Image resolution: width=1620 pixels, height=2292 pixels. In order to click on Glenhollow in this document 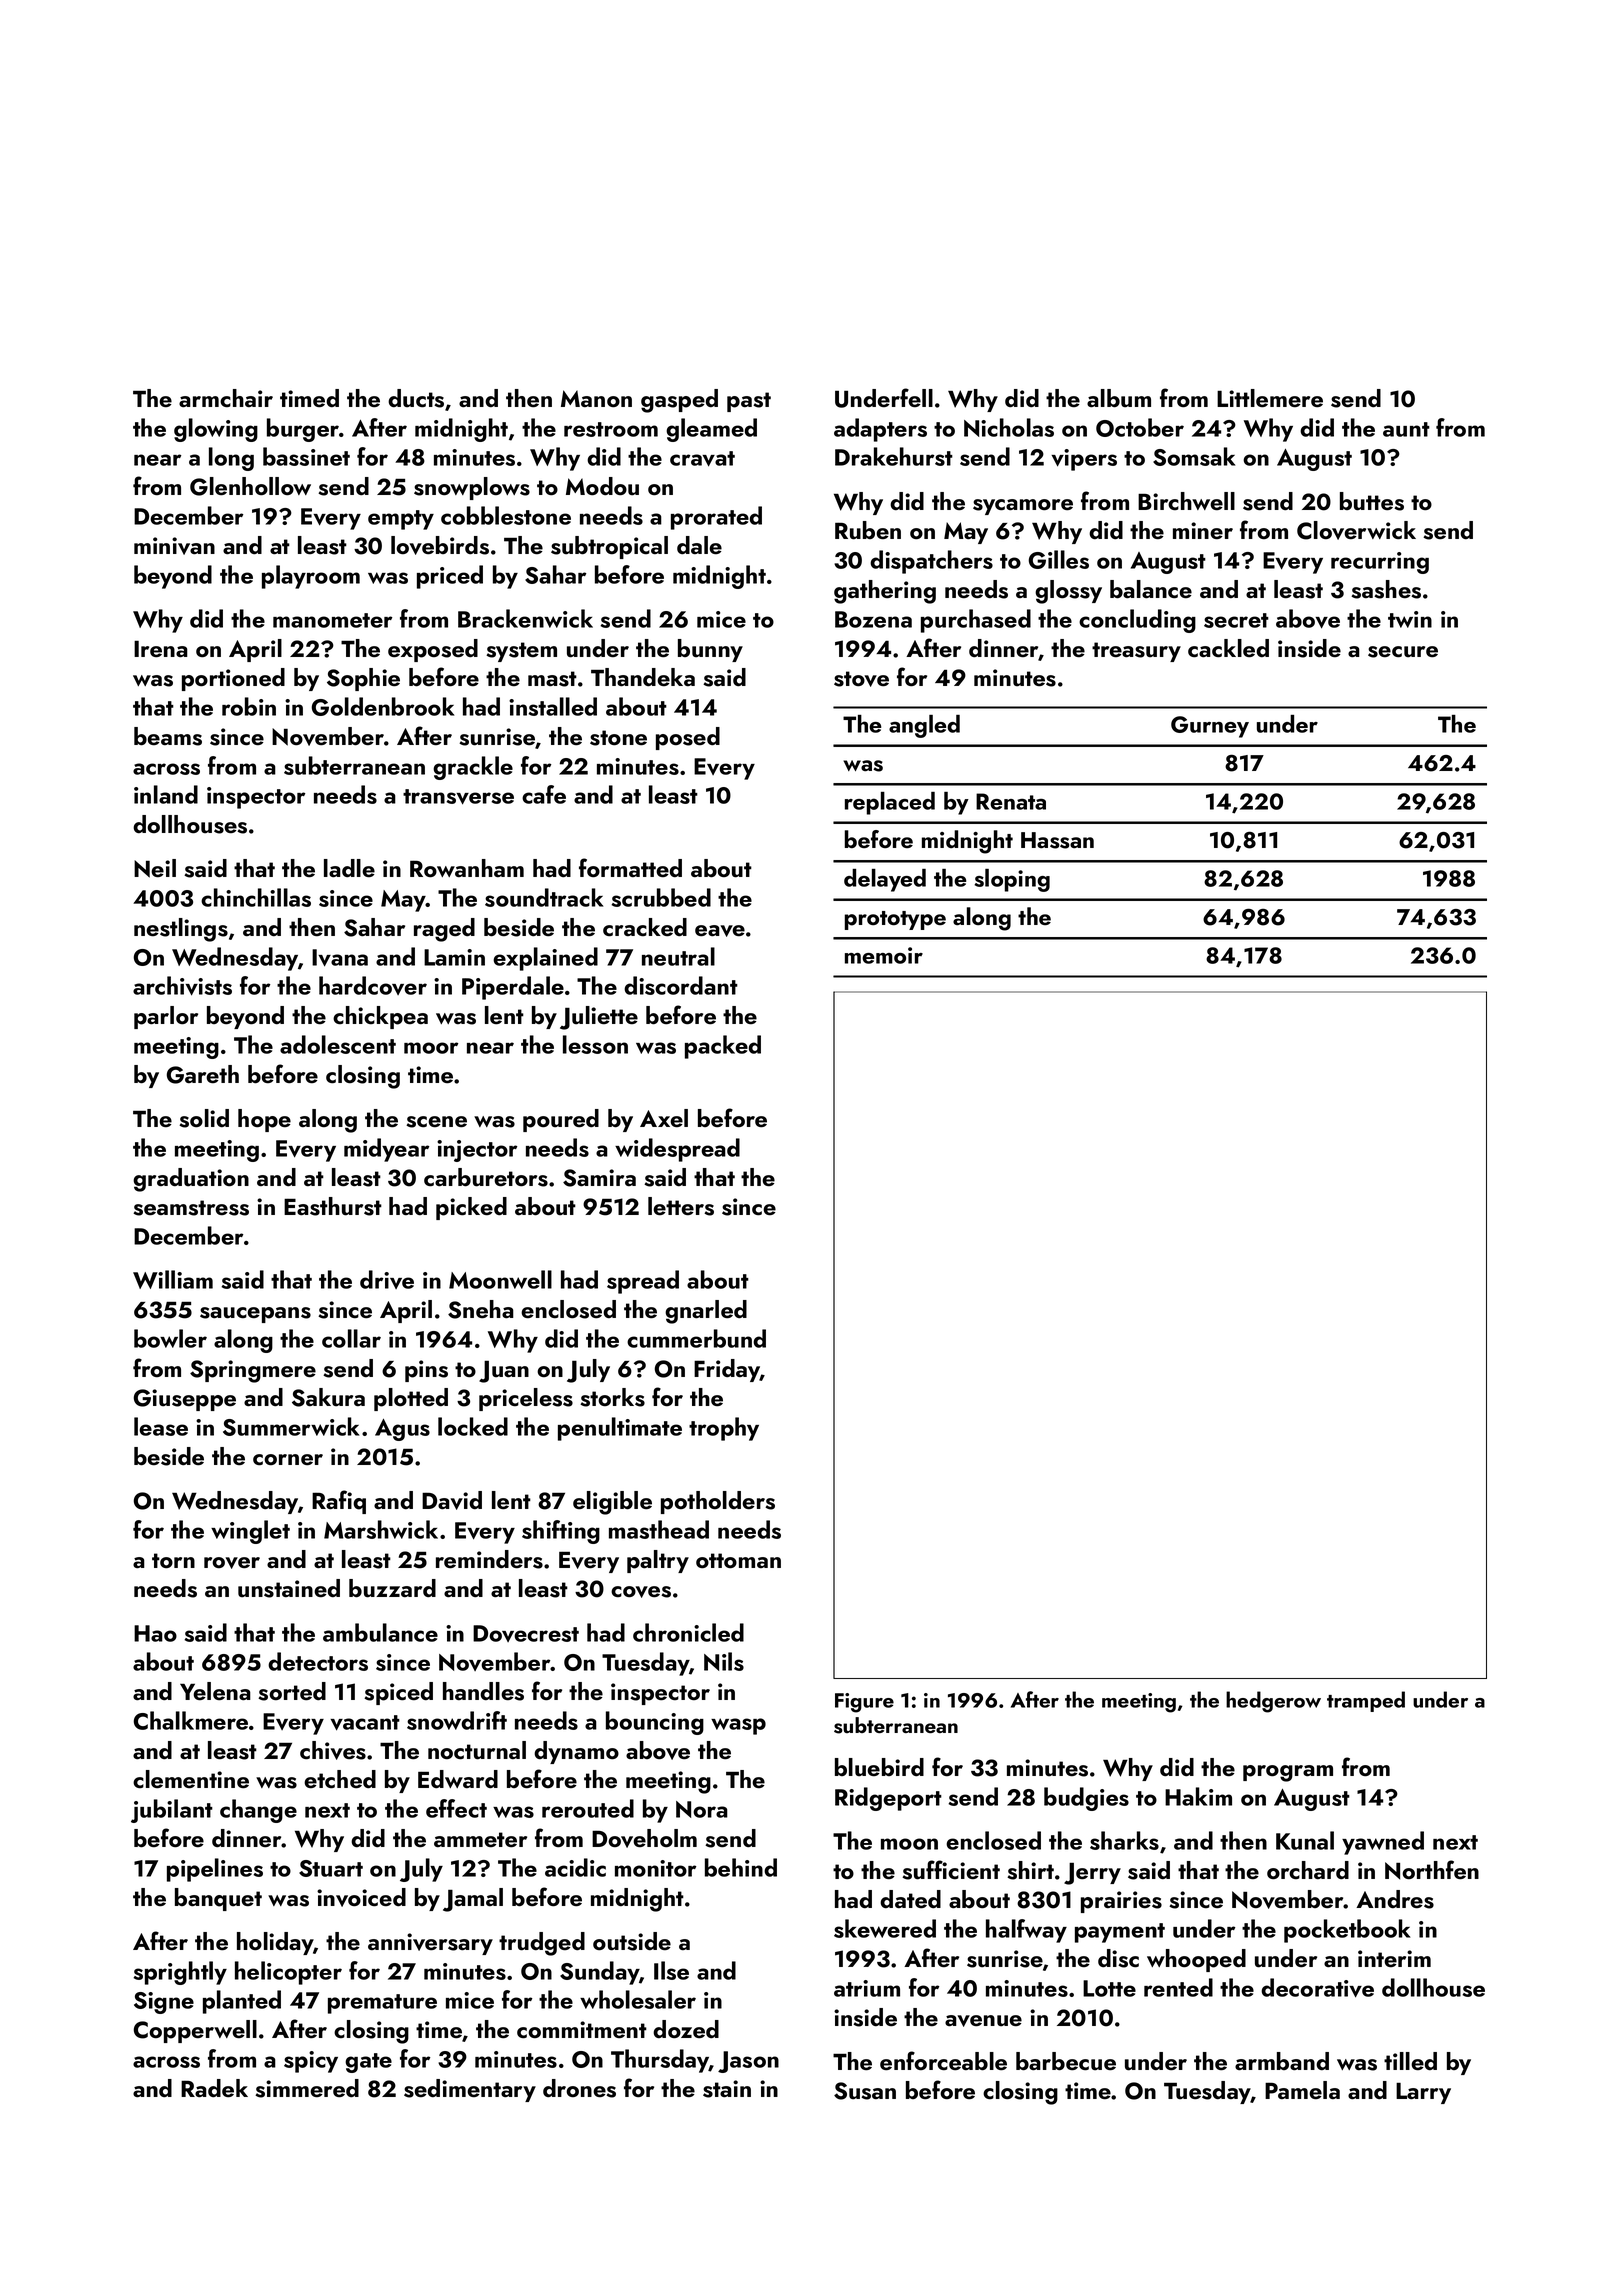, I will do `click(250, 486)`.
